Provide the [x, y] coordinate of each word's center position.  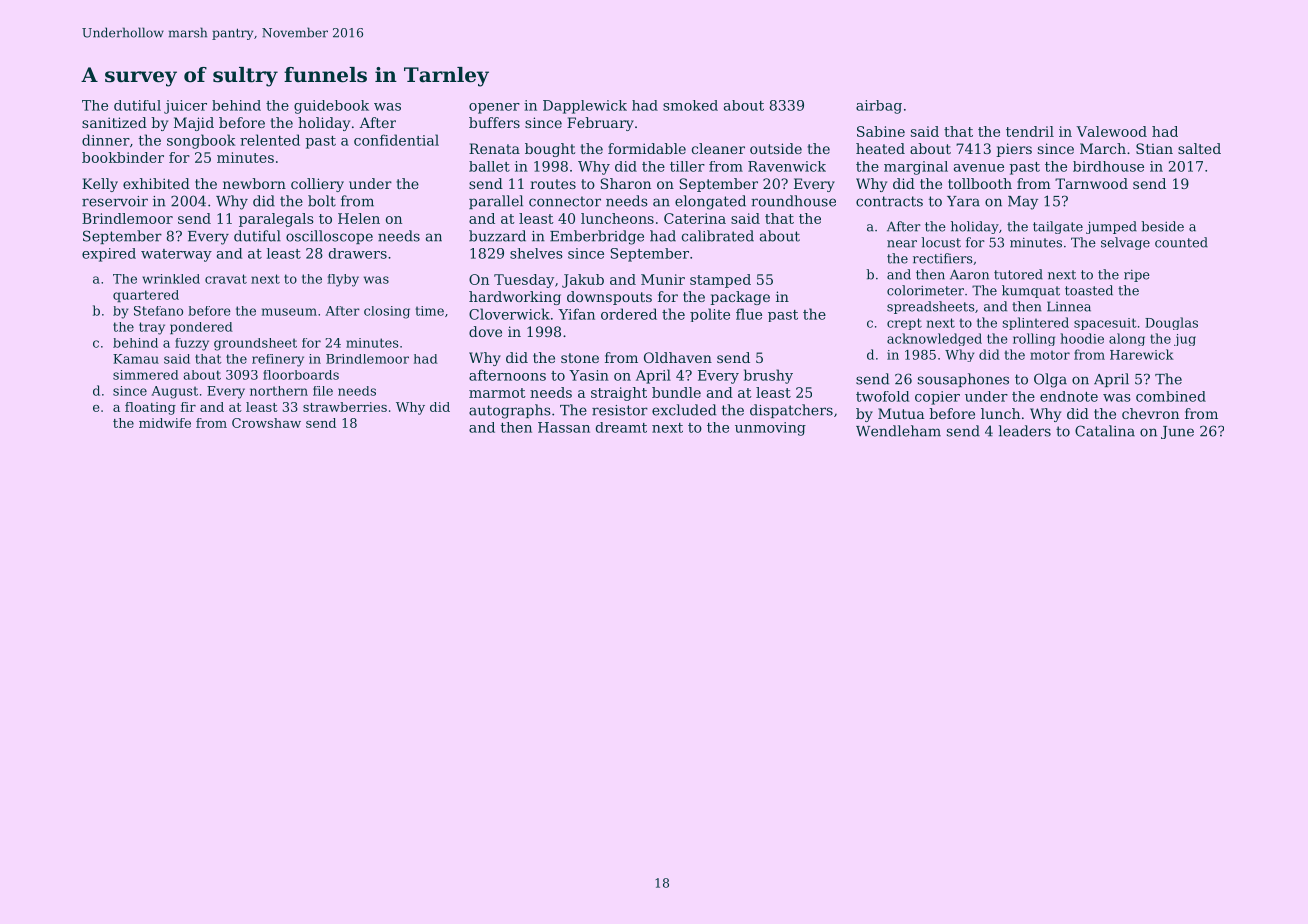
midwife [165, 423]
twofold [882, 396]
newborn [254, 183]
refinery [278, 360]
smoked [690, 105]
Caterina [695, 218]
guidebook [331, 107]
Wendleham [898, 431]
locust [941, 242]
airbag [879, 107]
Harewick [1142, 354]
